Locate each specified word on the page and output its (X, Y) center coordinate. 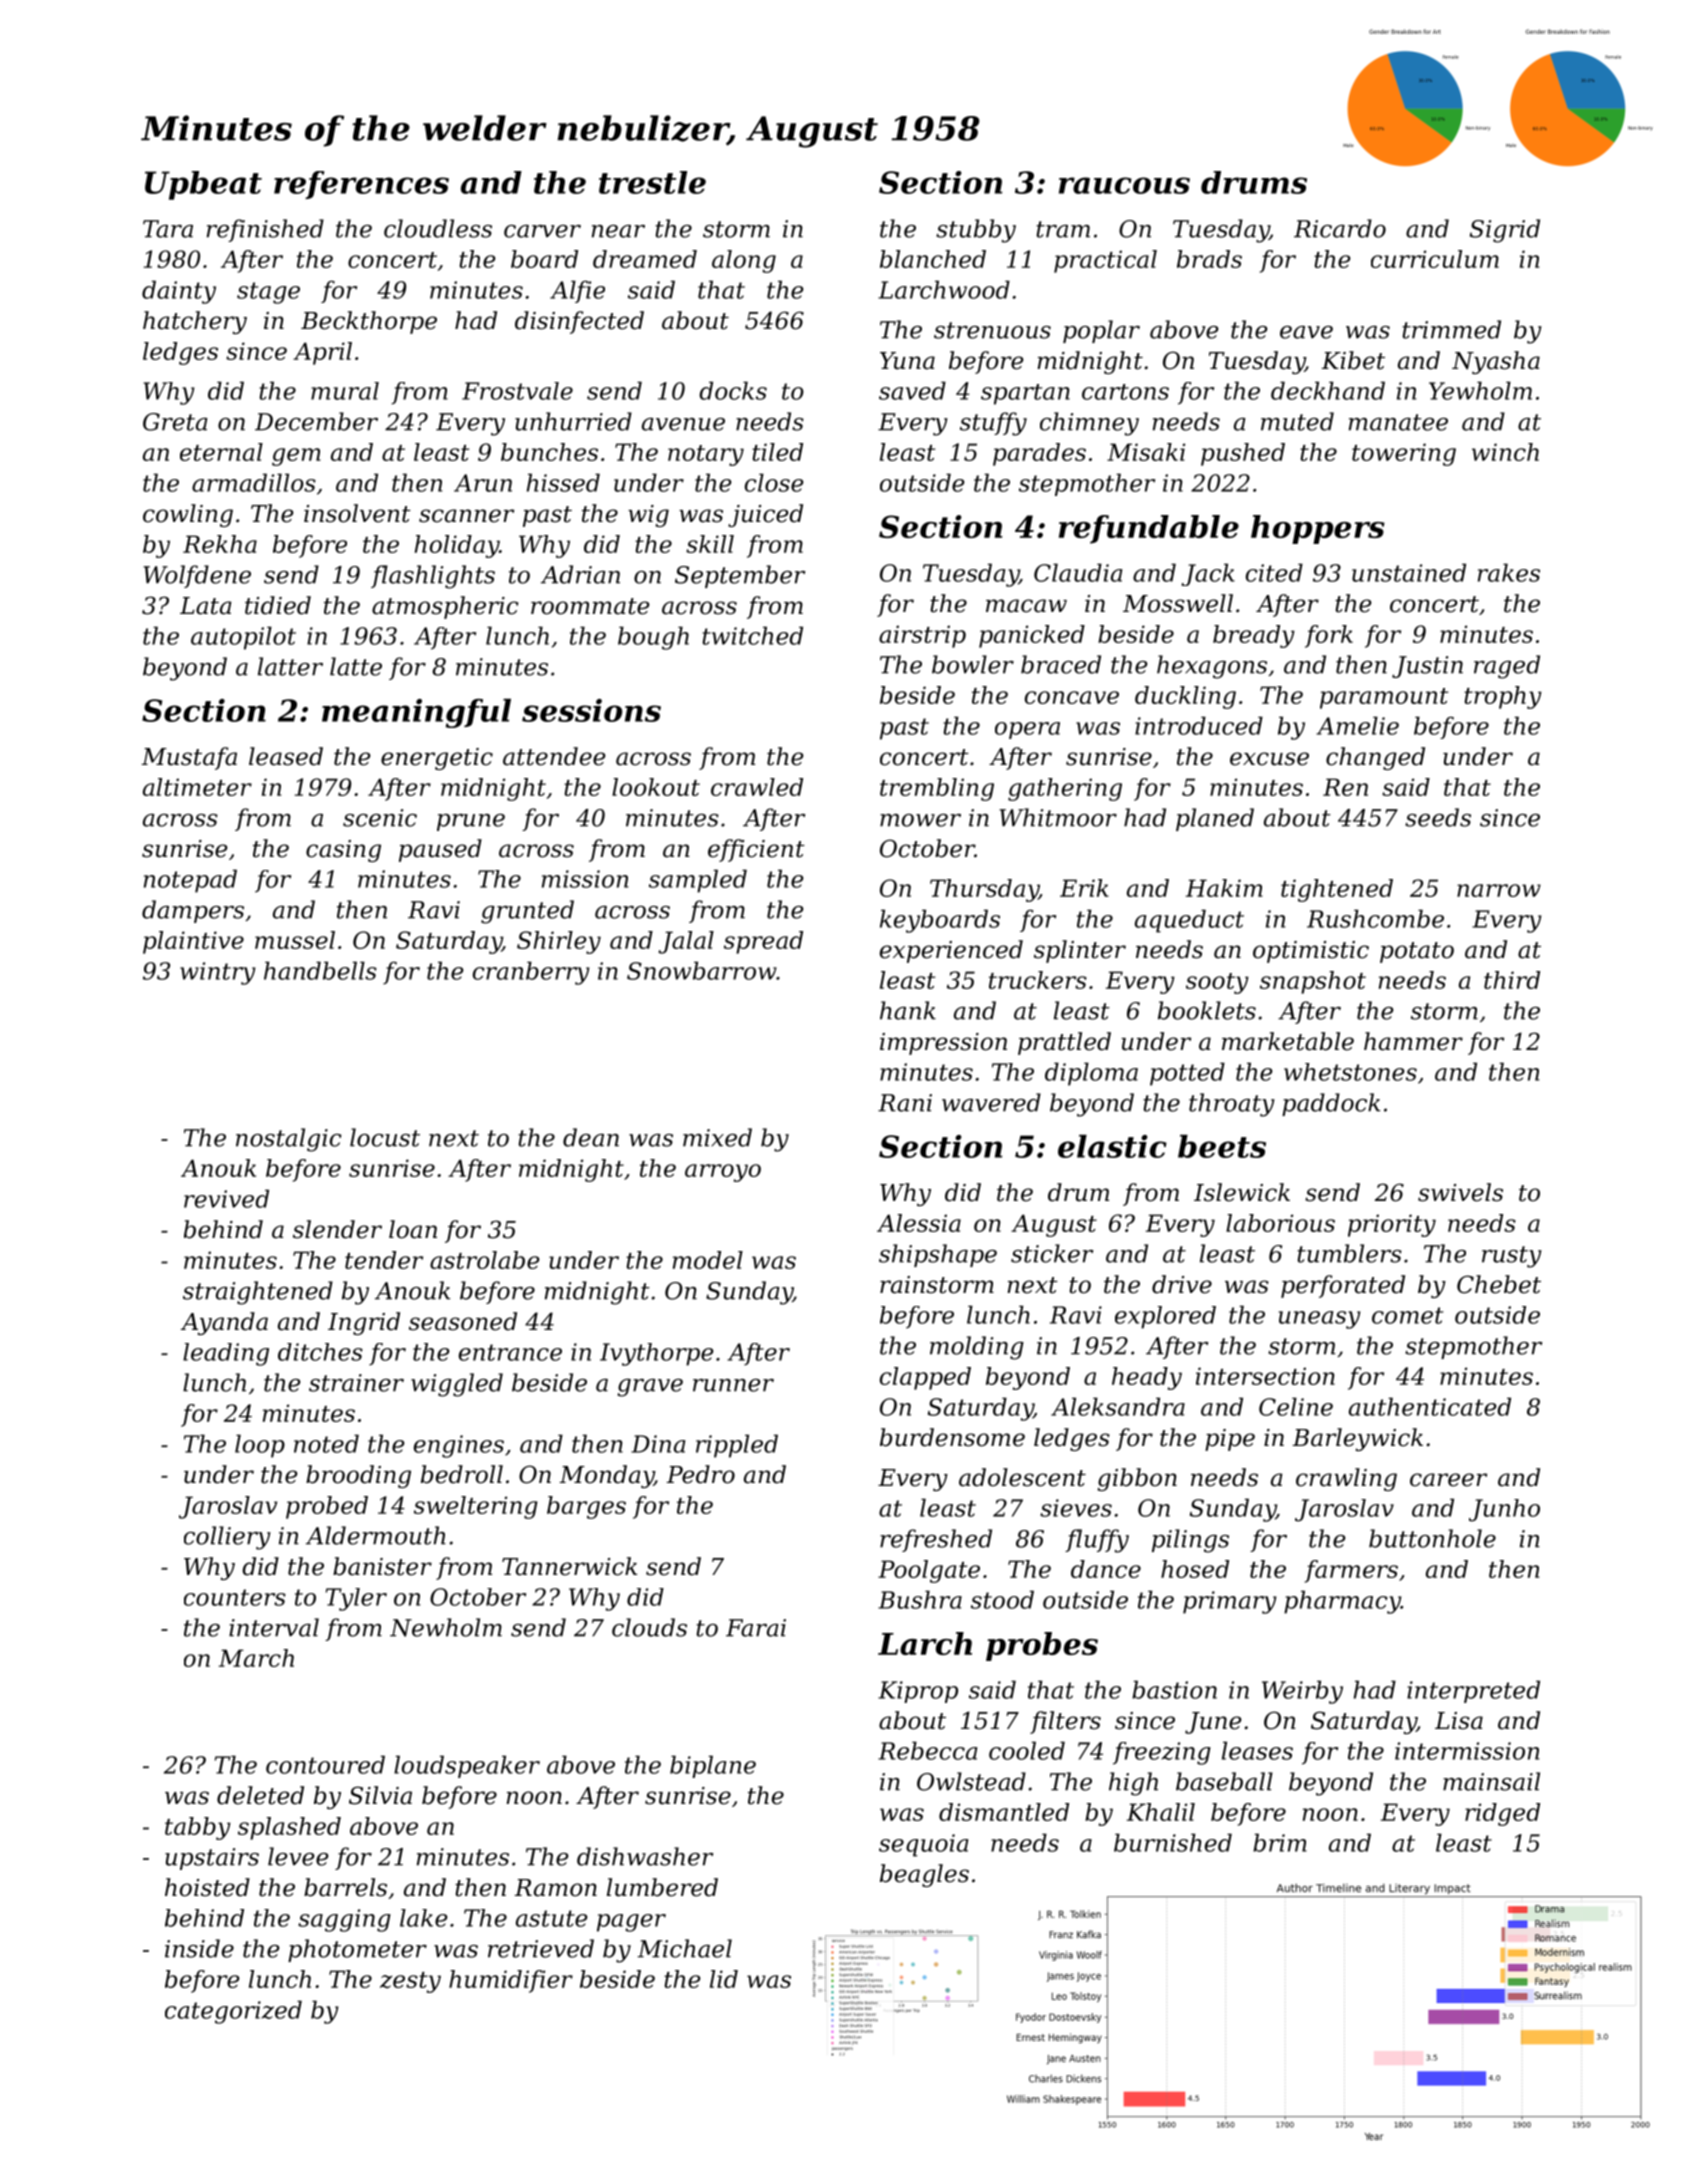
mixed (717, 1137)
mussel (295, 940)
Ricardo (1340, 228)
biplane (713, 1766)
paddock (1331, 1104)
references (361, 185)
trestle (652, 182)
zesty (410, 1982)
